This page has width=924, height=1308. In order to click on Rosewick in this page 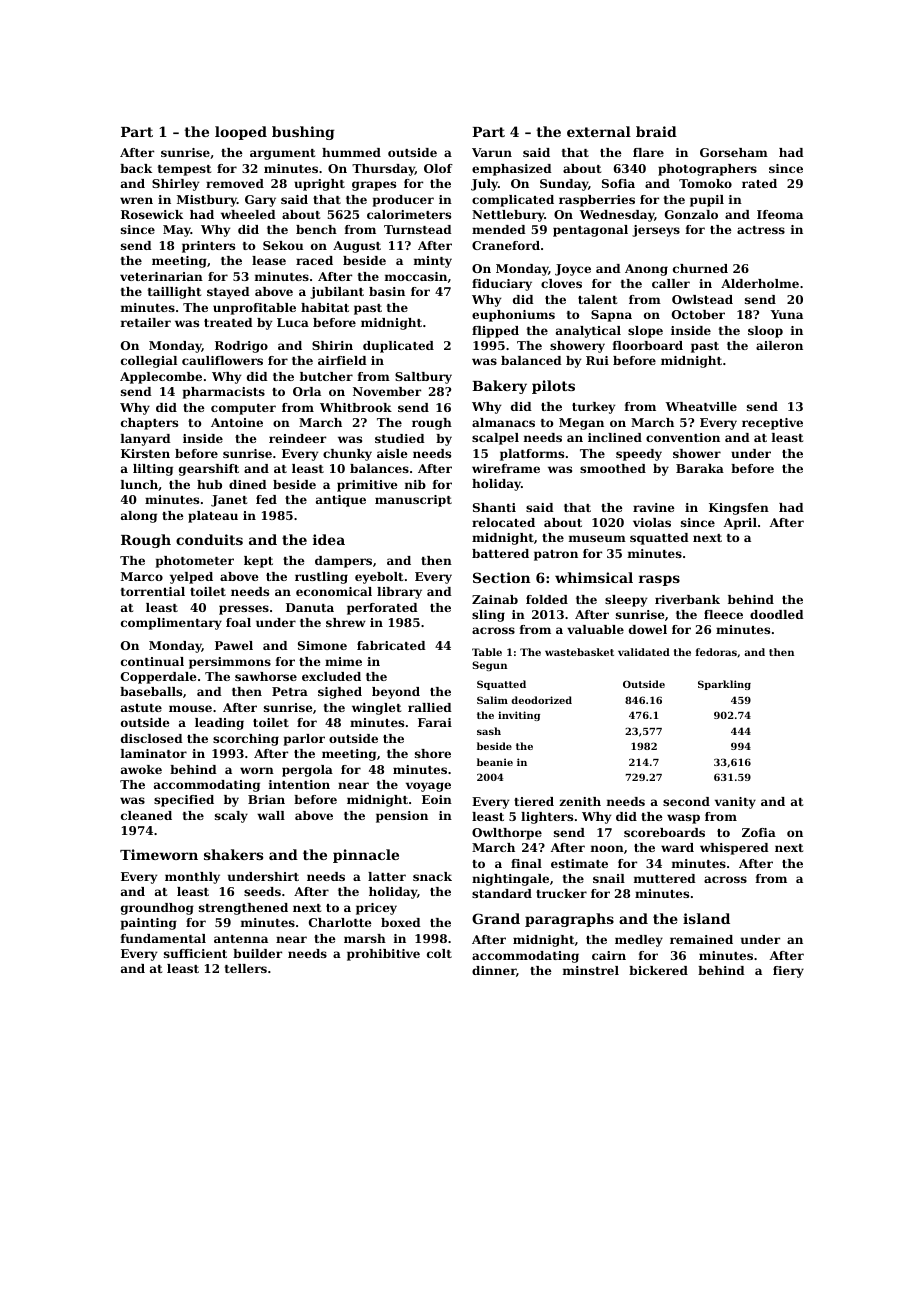, I will do `click(152, 214)`.
